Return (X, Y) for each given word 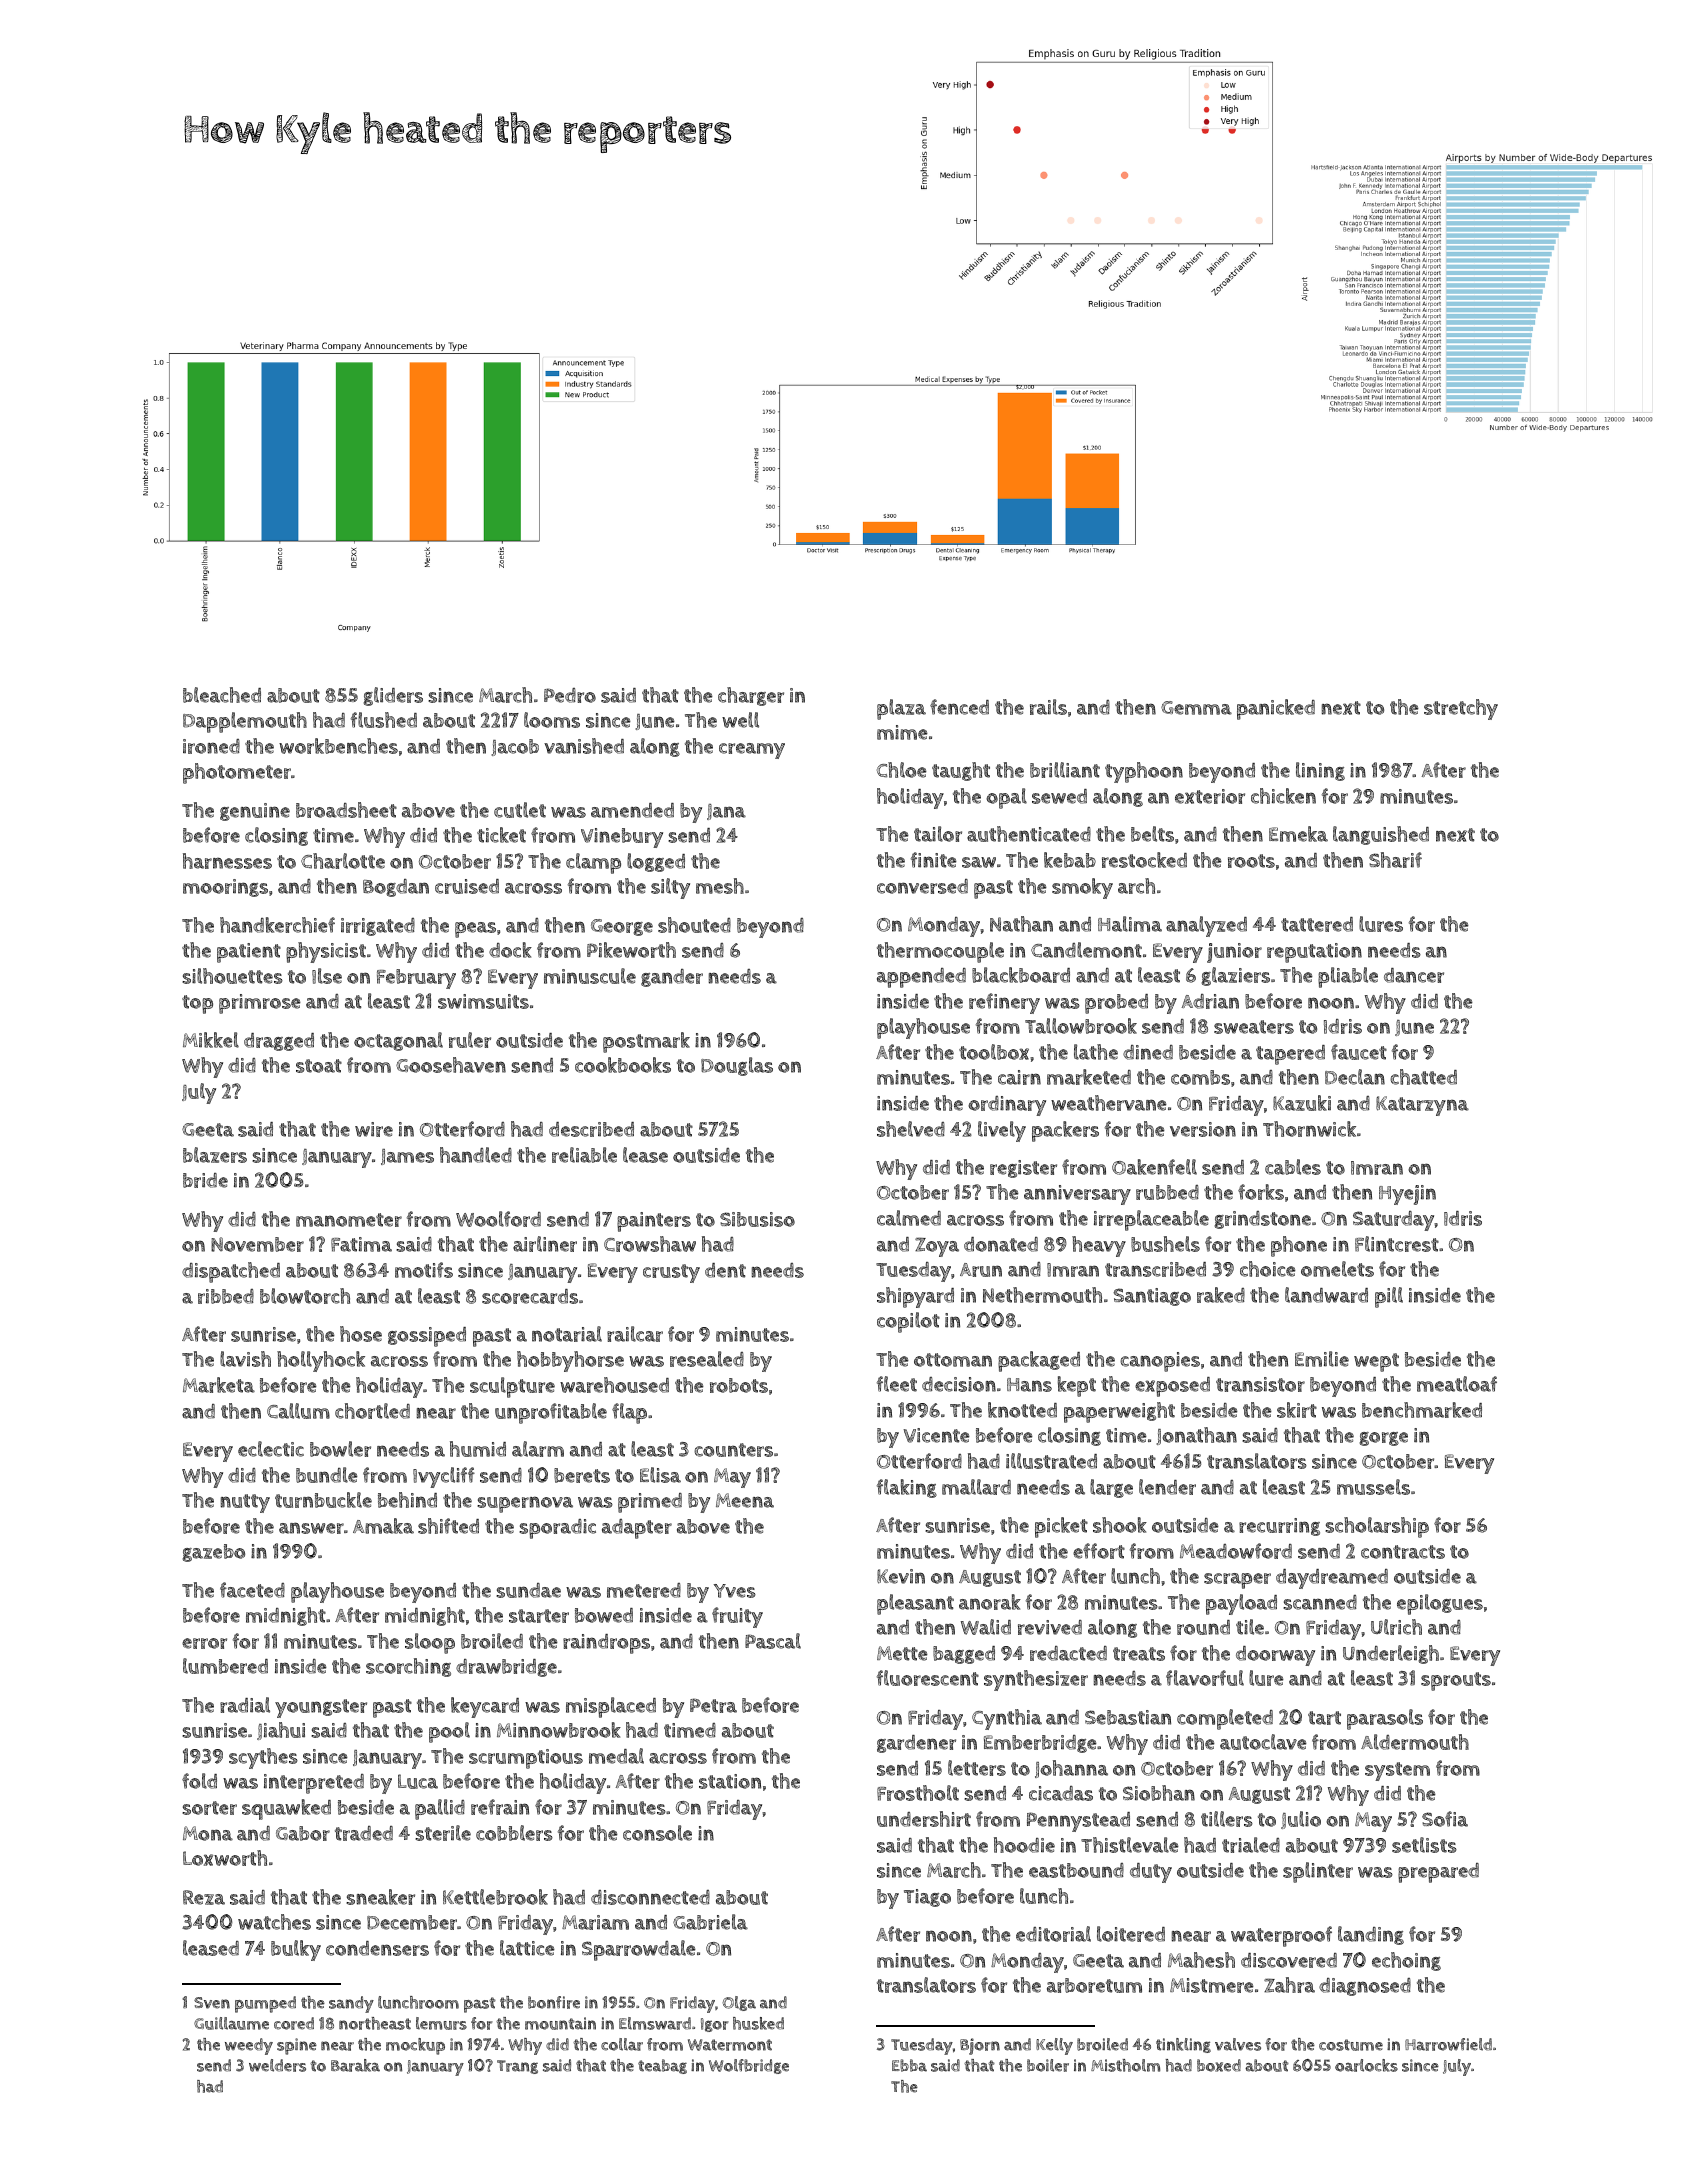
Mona (208, 1833)
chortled (372, 1411)
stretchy (1461, 709)
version (1203, 1129)
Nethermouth (1042, 1295)
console (657, 1833)
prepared (1438, 1873)
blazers (215, 1155)
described (591, 1129)
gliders (393, 696)
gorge (1383, 1439)
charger (751, 696)
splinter (1318, 1872)
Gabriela (710, 1922)
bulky (296, 1950)
